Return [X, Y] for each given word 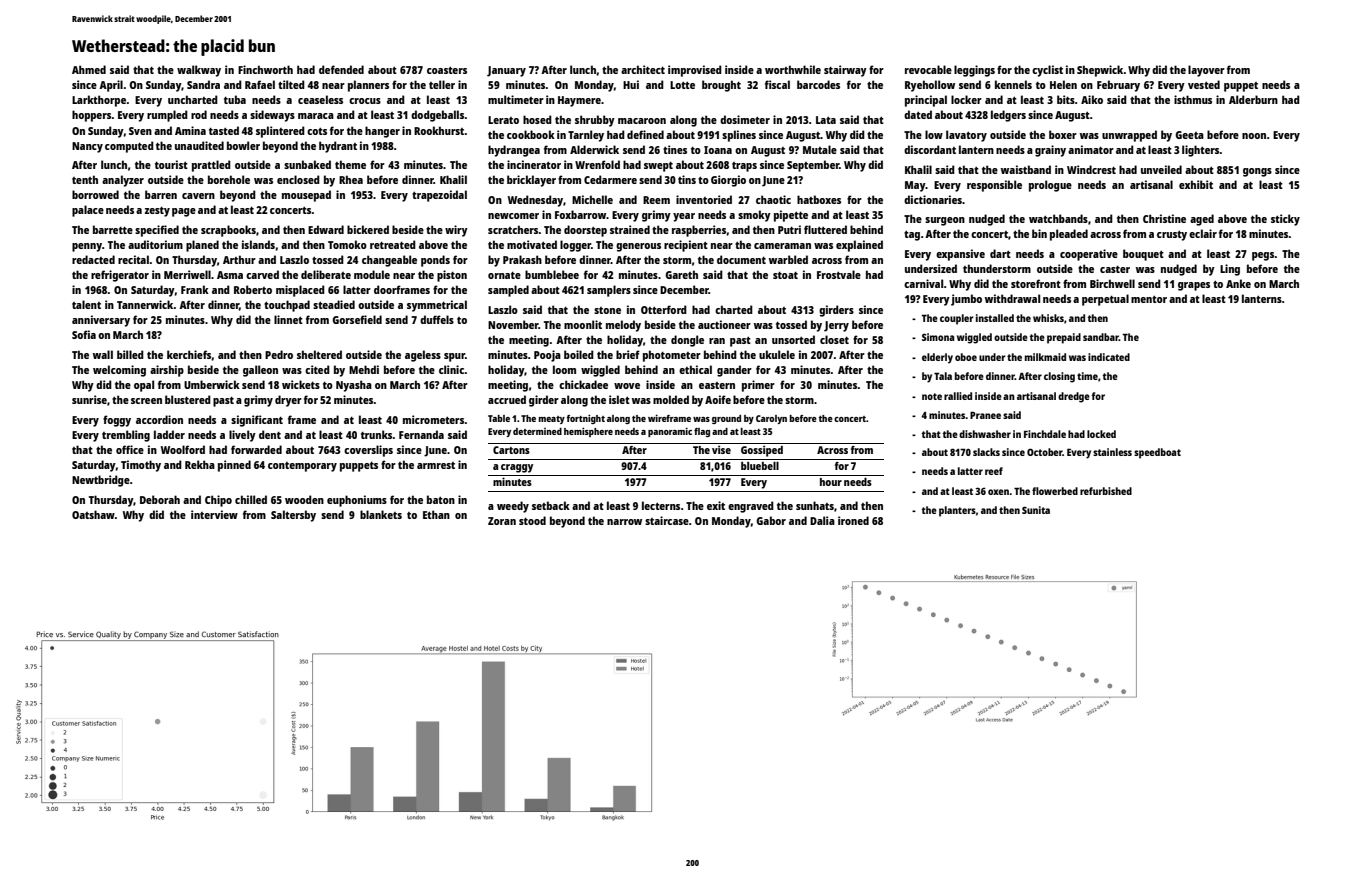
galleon [260, 371]
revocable [928, 69]
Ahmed [89, 69]
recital [133, 259]
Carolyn [771, 419]
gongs [1257, 172]
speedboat [1157, 453]
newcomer [513, 216]
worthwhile [793, 69]
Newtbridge [101, 481]
